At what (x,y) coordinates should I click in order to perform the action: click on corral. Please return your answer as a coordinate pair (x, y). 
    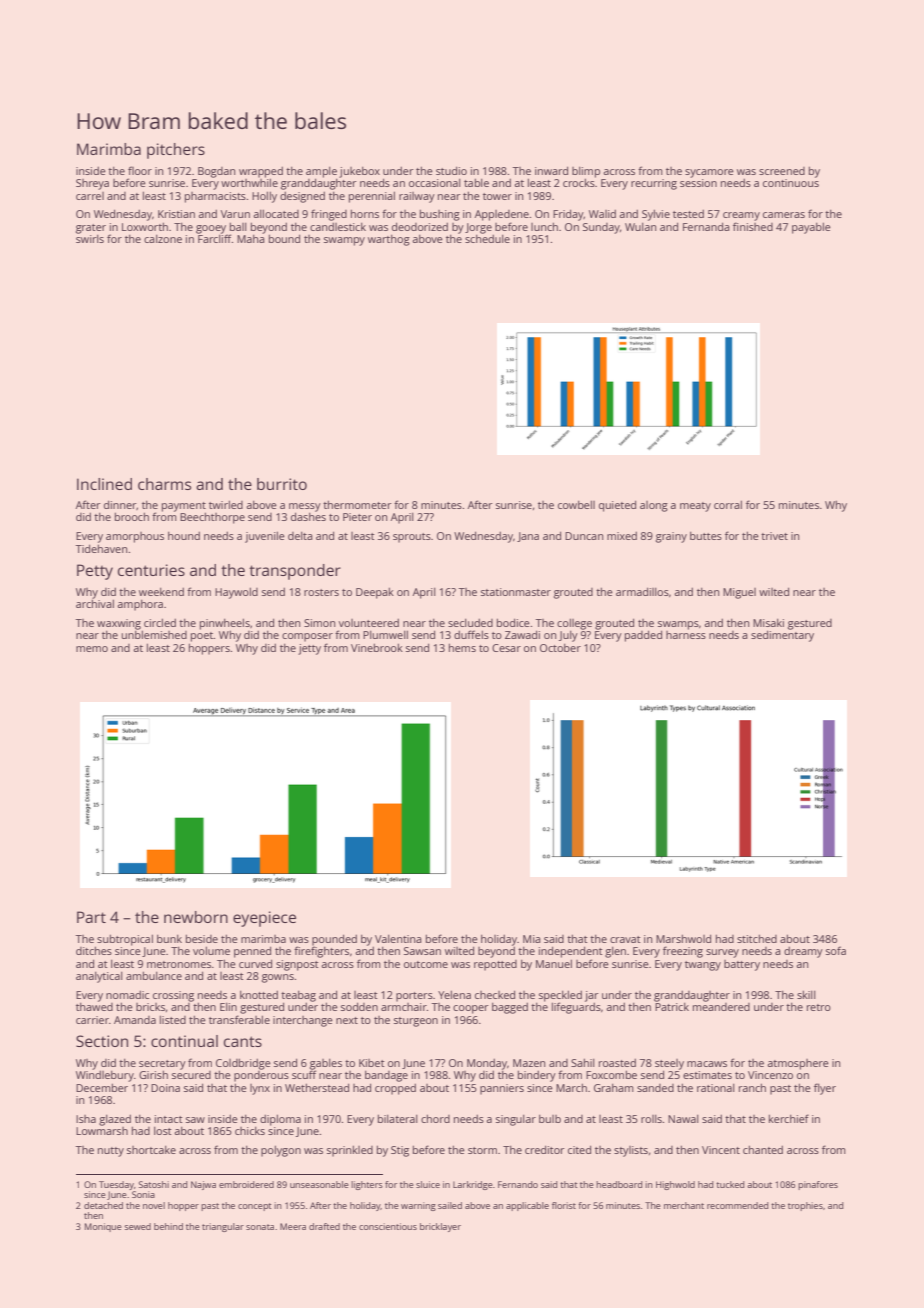
    Looking at the image, I should click on (728, 505).
